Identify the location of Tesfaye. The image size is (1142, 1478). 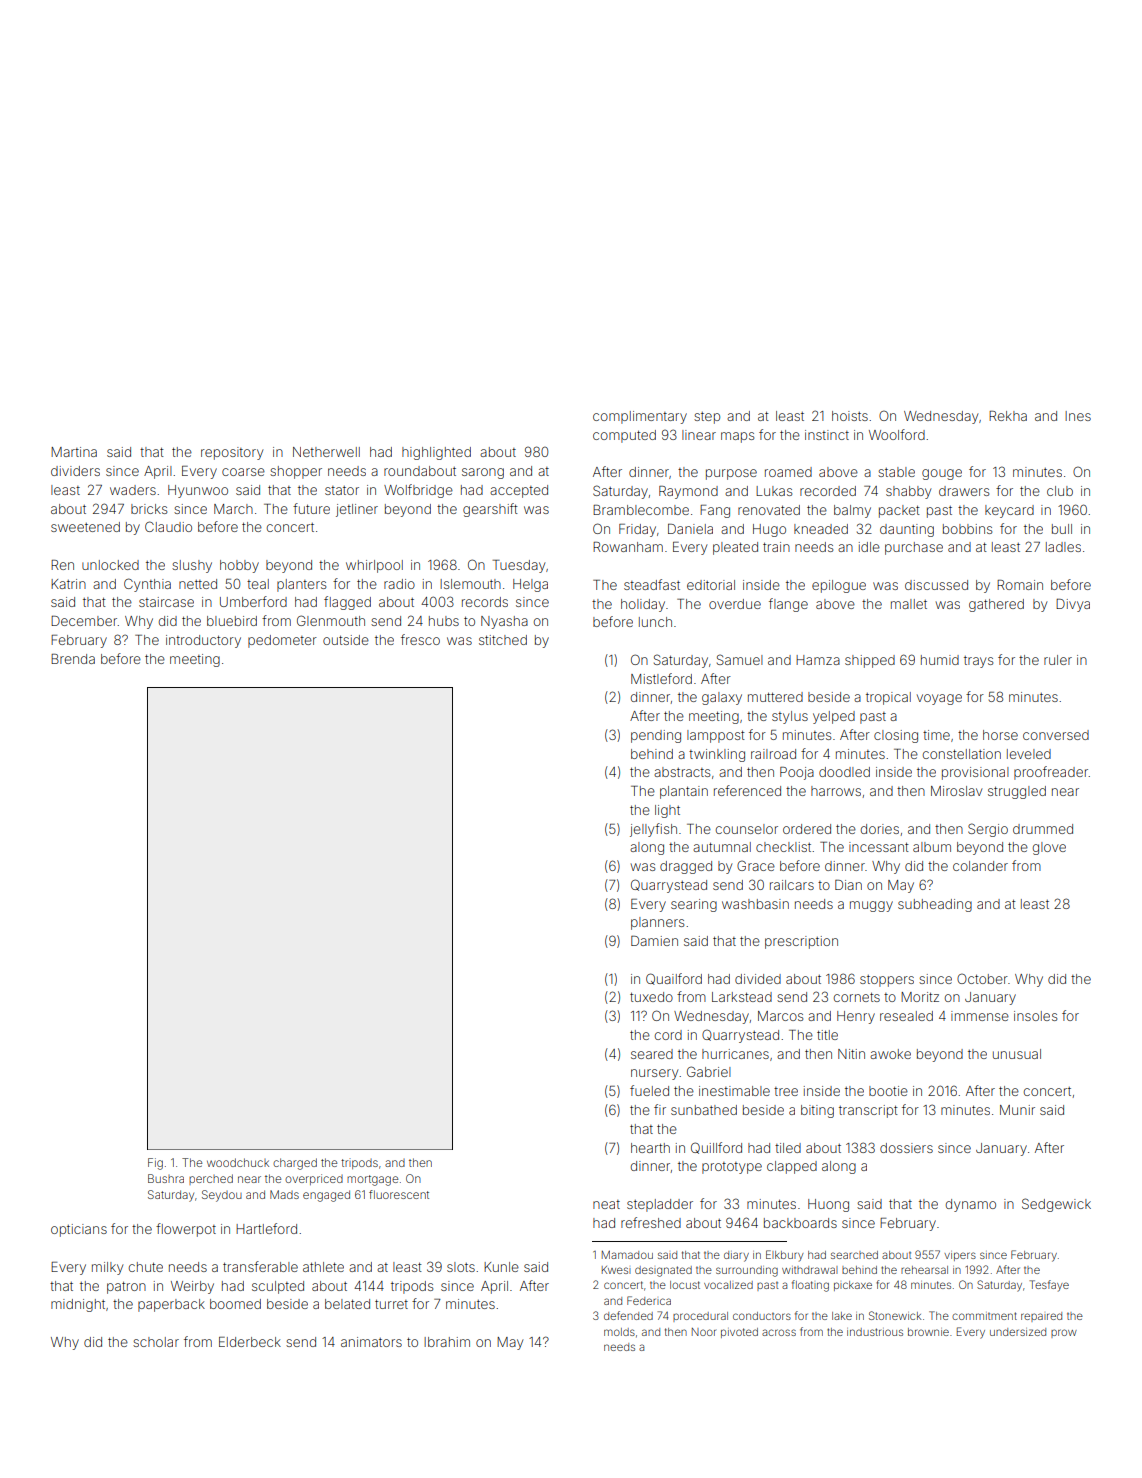
(1049, 1286).
